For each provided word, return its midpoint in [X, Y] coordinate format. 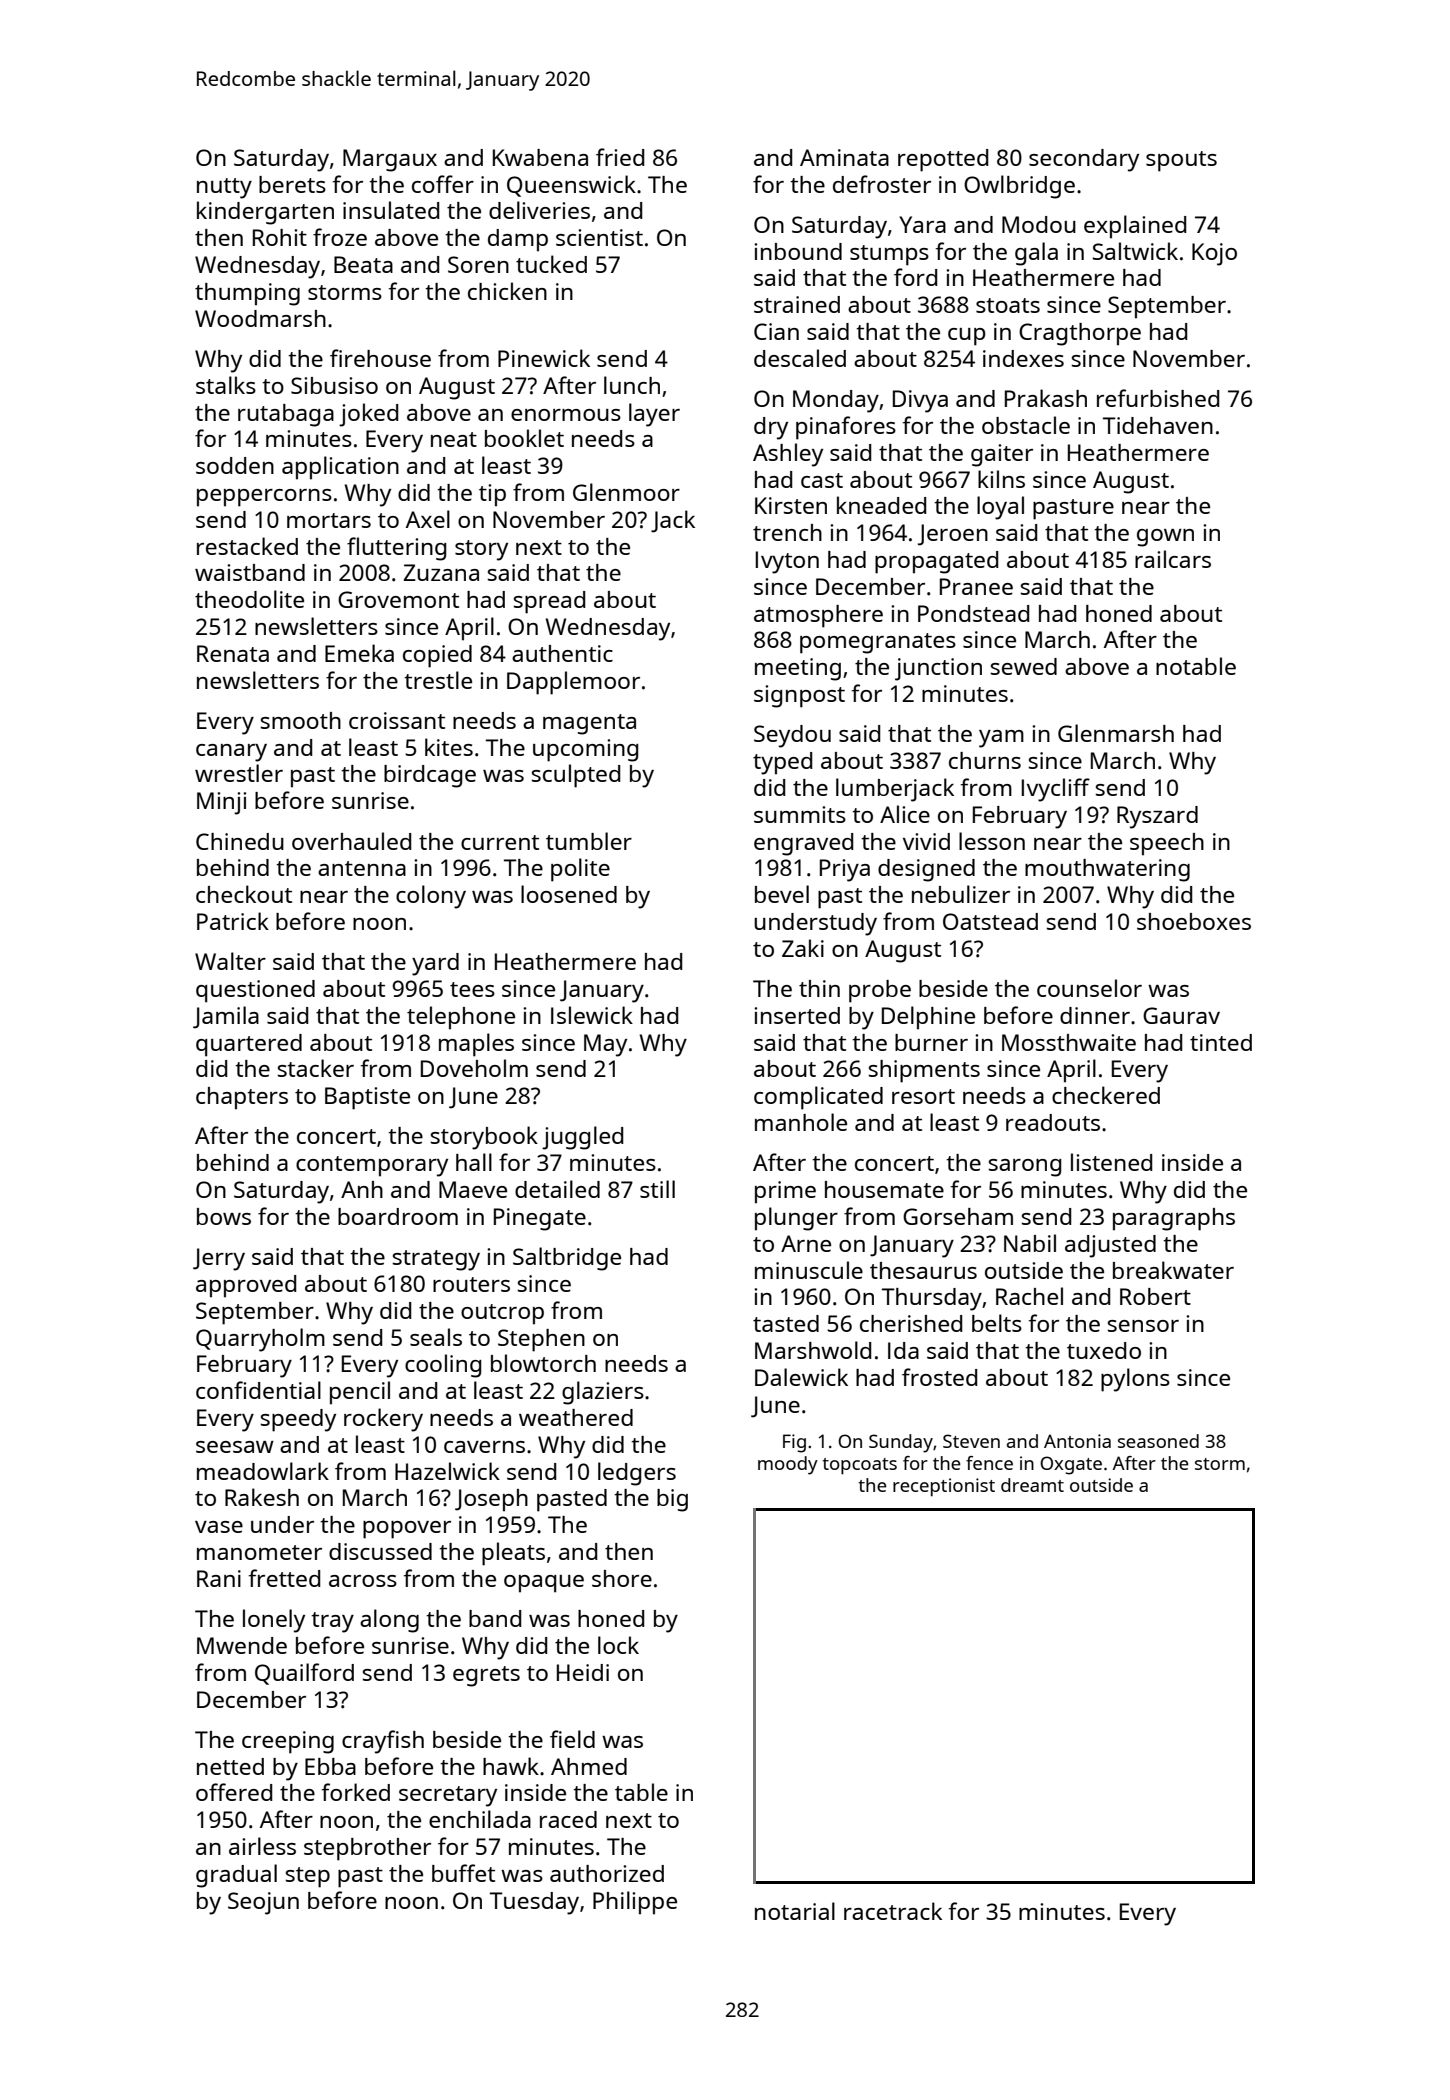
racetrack [893, 1911]
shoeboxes [1194, 921]
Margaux [390, 160]
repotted [943, 160]
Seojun [263, 1903]
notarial [795, 1911]
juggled [582, 1138]
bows [224, 1216]
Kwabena [540, 157]
